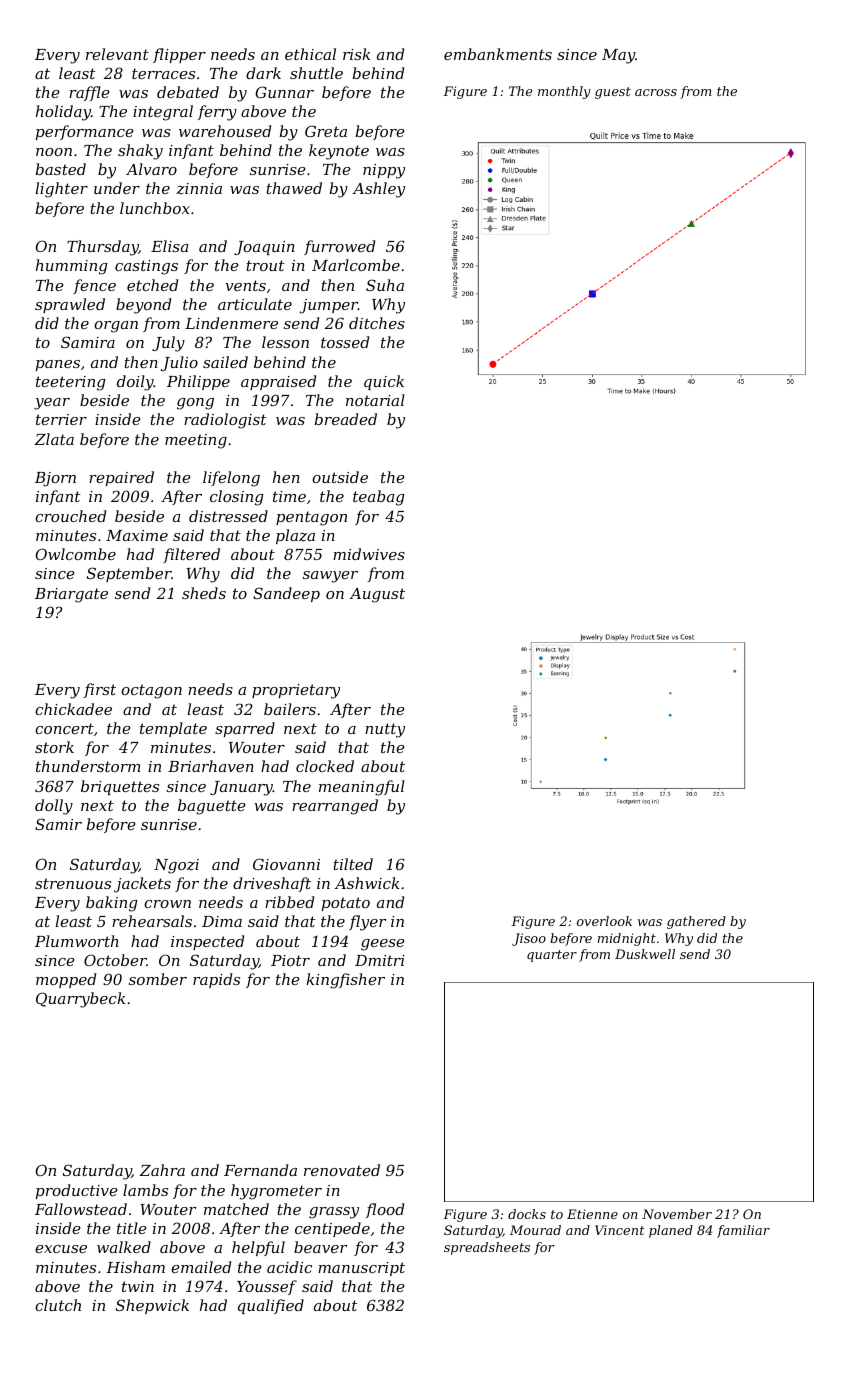 Image resolution: width=849 pixels, height=1400 pixels. What do you see at coordinates (498, 54) in the screenshot?
I see `embankments` at bounding box center [498, 54].
